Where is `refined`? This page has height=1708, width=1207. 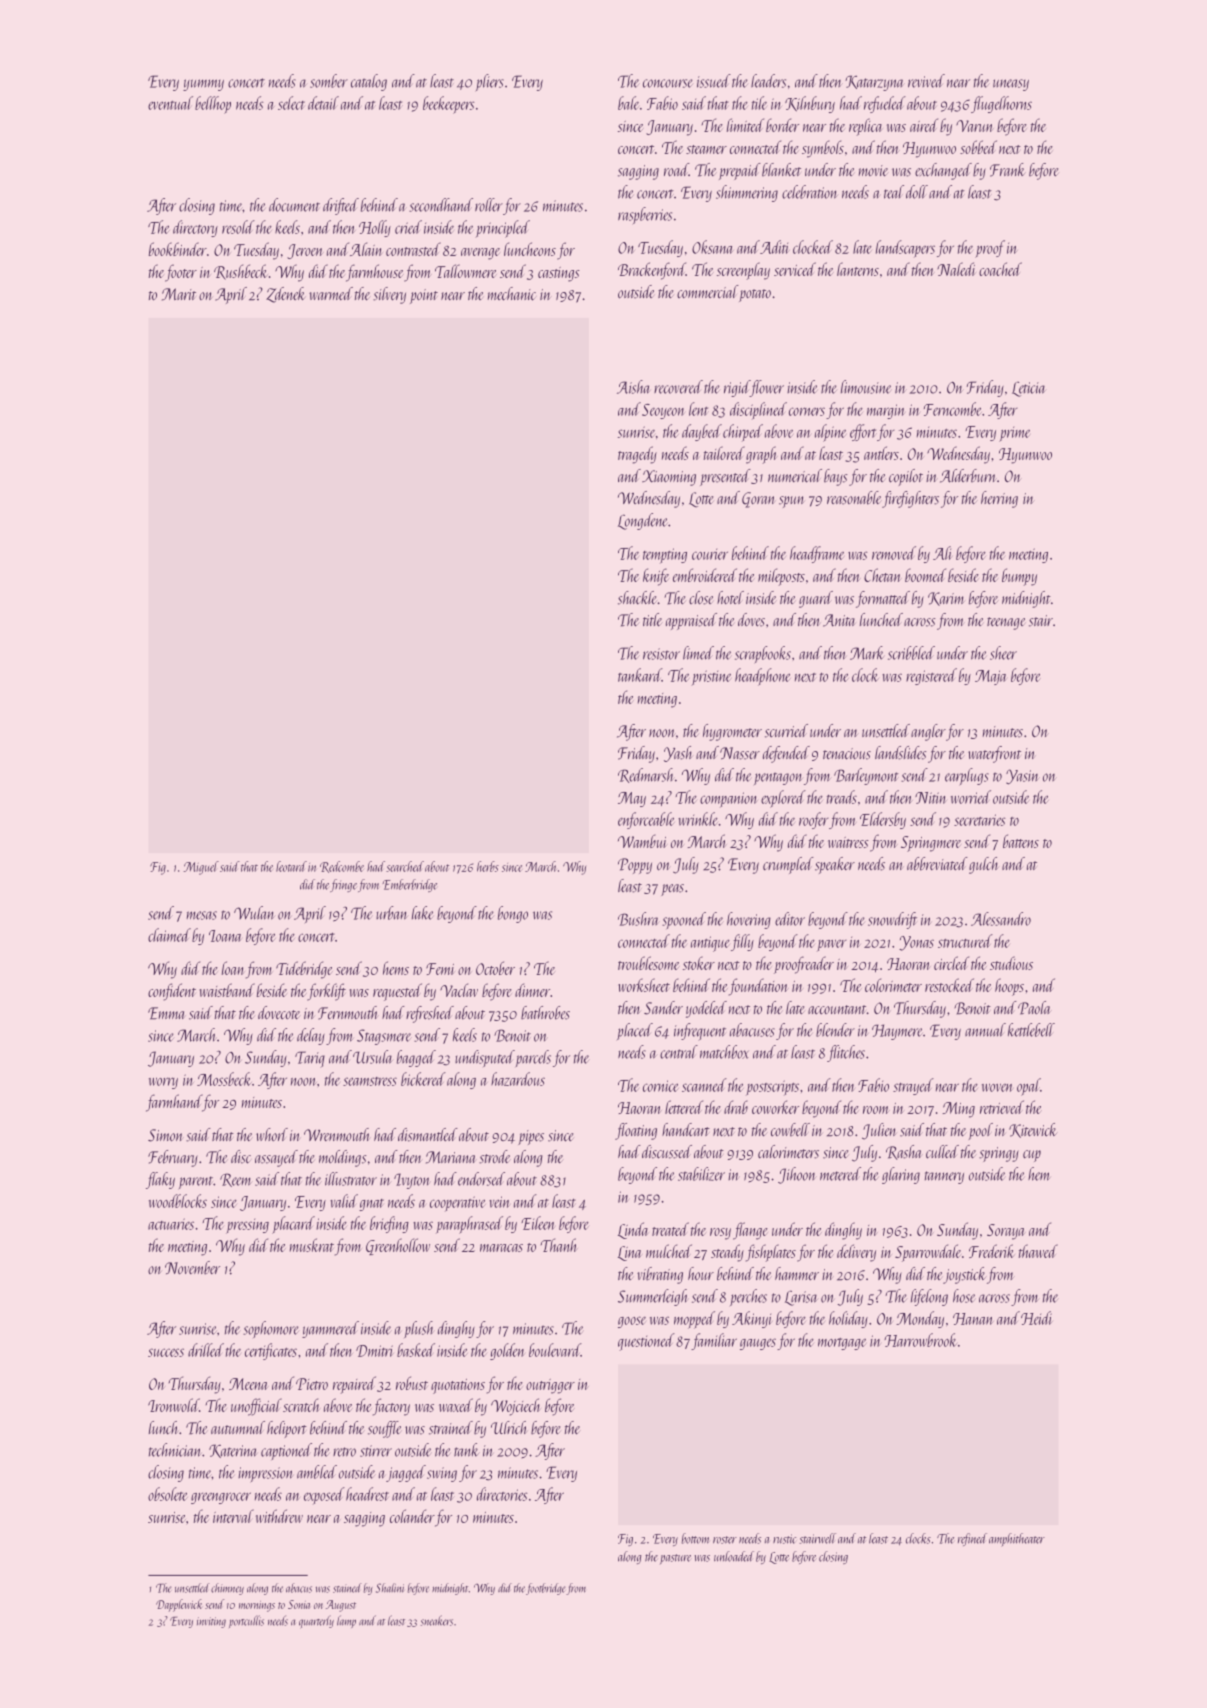
refined is located at coordinates (972, 1539).
